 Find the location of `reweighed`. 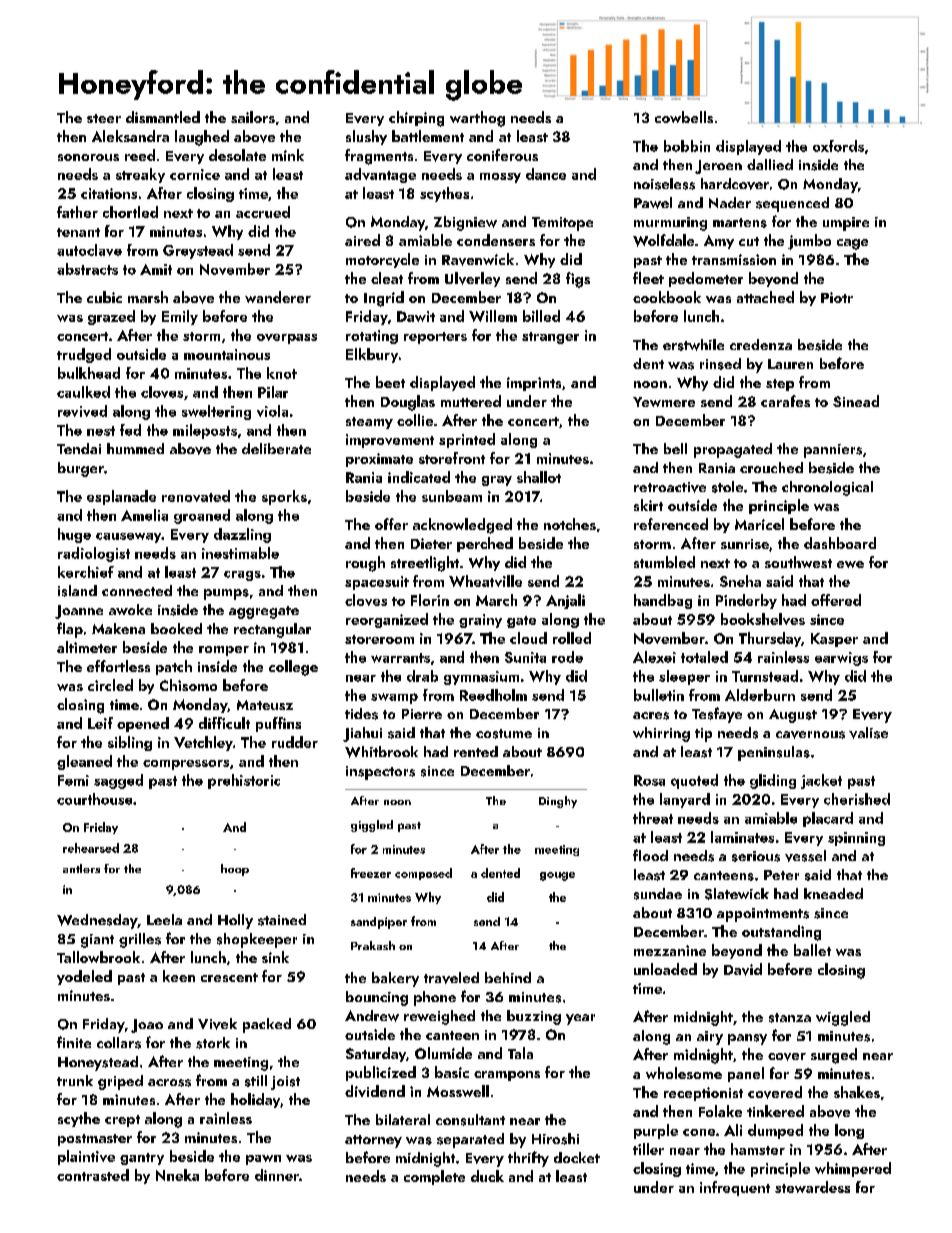

reweighed is located at coordinates (439, 1017).
